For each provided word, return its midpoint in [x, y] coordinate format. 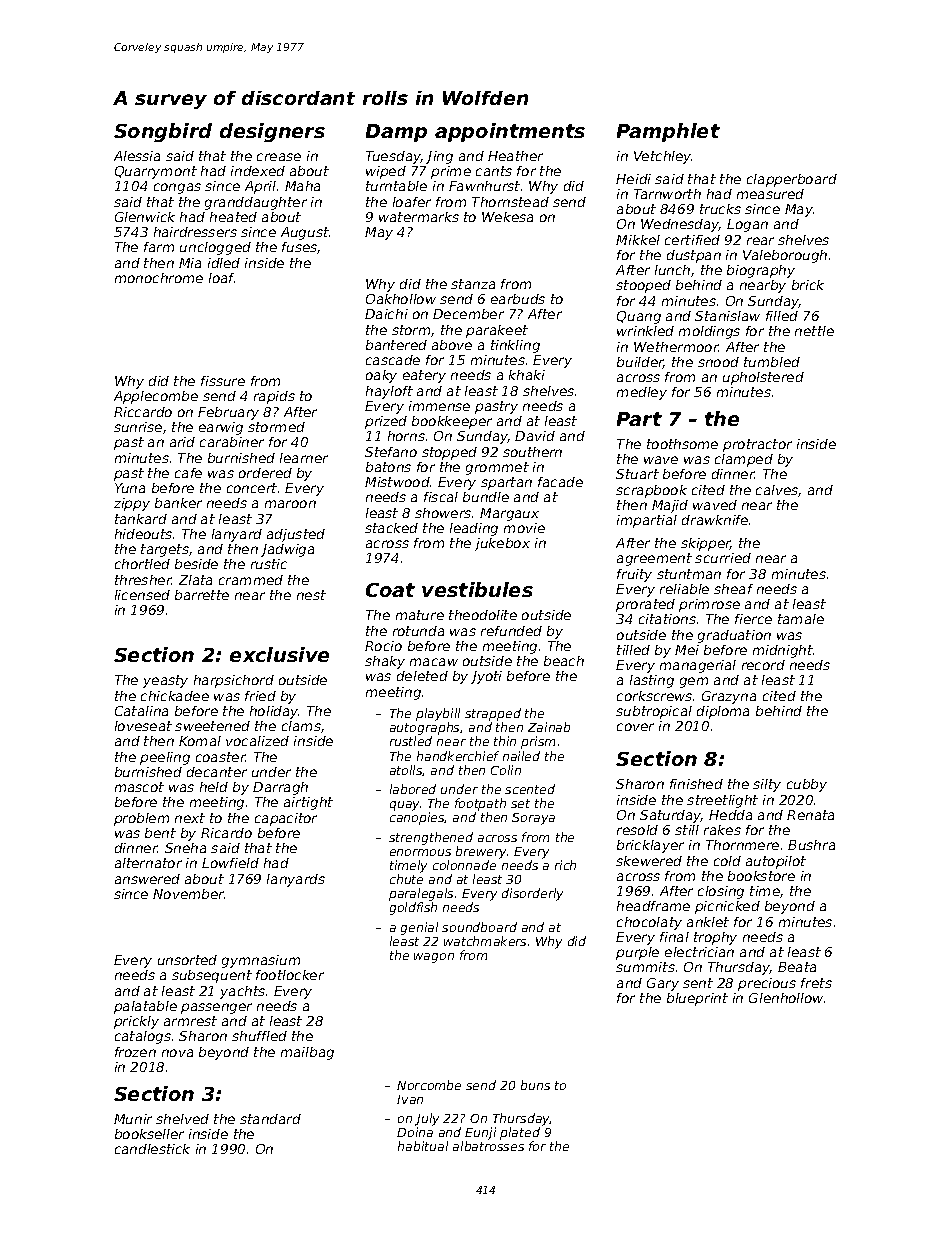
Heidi [633, 179]
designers [272, 132]
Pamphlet [668, 132]
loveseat [143, 726]
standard [270, 1119]
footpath [480, 804]
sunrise [138, 427]
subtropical [654, 712]
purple [637, 953]
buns [535, 1085]
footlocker [290, 975]
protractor [757, 445]
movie [524, 528]
